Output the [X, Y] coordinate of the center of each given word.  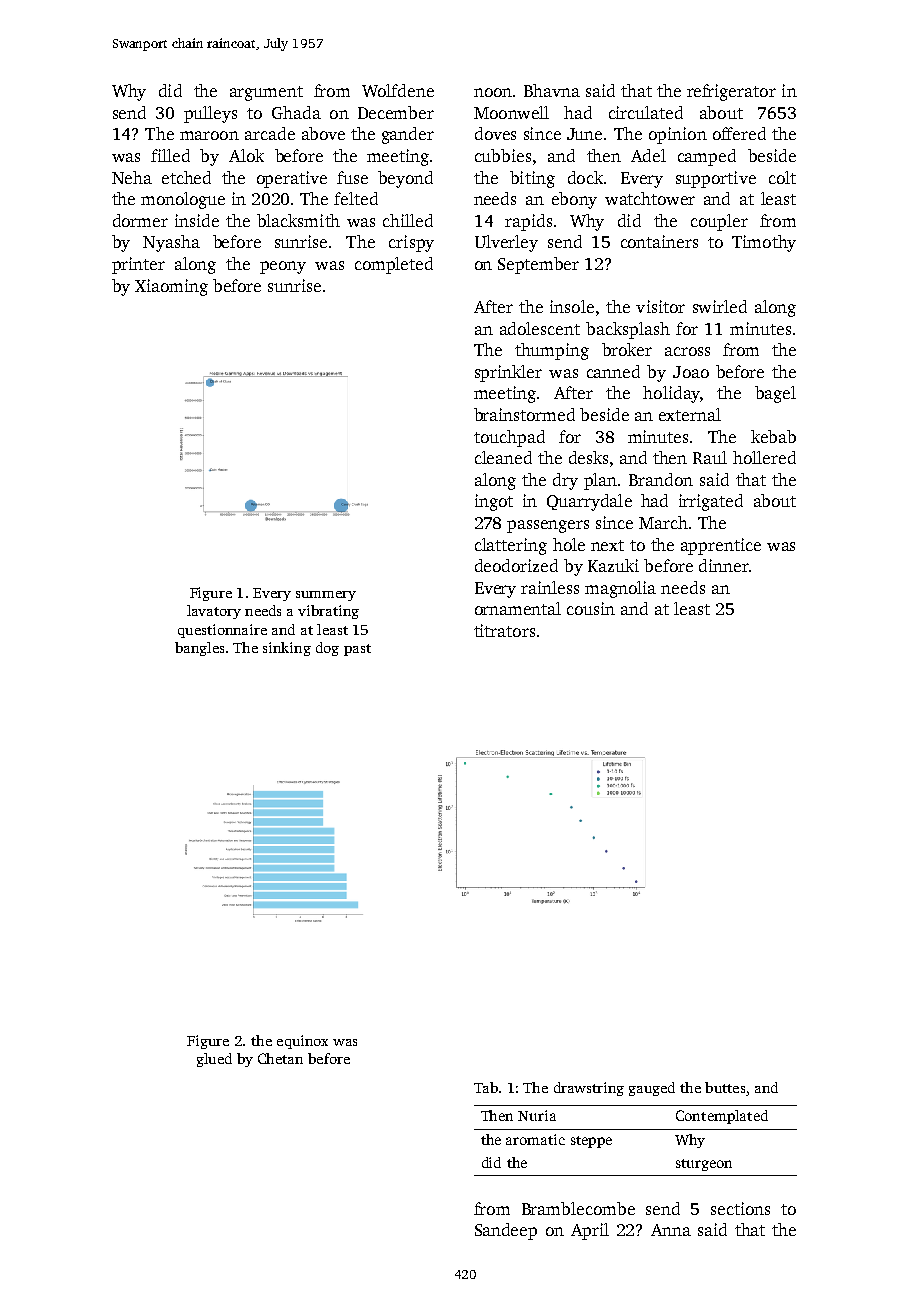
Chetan [280, 1058]
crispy [411, 243]
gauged [652, 1089]
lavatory [214, 612]
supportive [716, 179]
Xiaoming [171, 287]
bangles [199, 649]
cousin [591, 608]
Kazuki [613, 565]
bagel [775, 394]
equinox [302, 1042]
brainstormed [524, 414]
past [357, 650]
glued [214, 1060]
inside [197, 220]
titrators [504, 630]
